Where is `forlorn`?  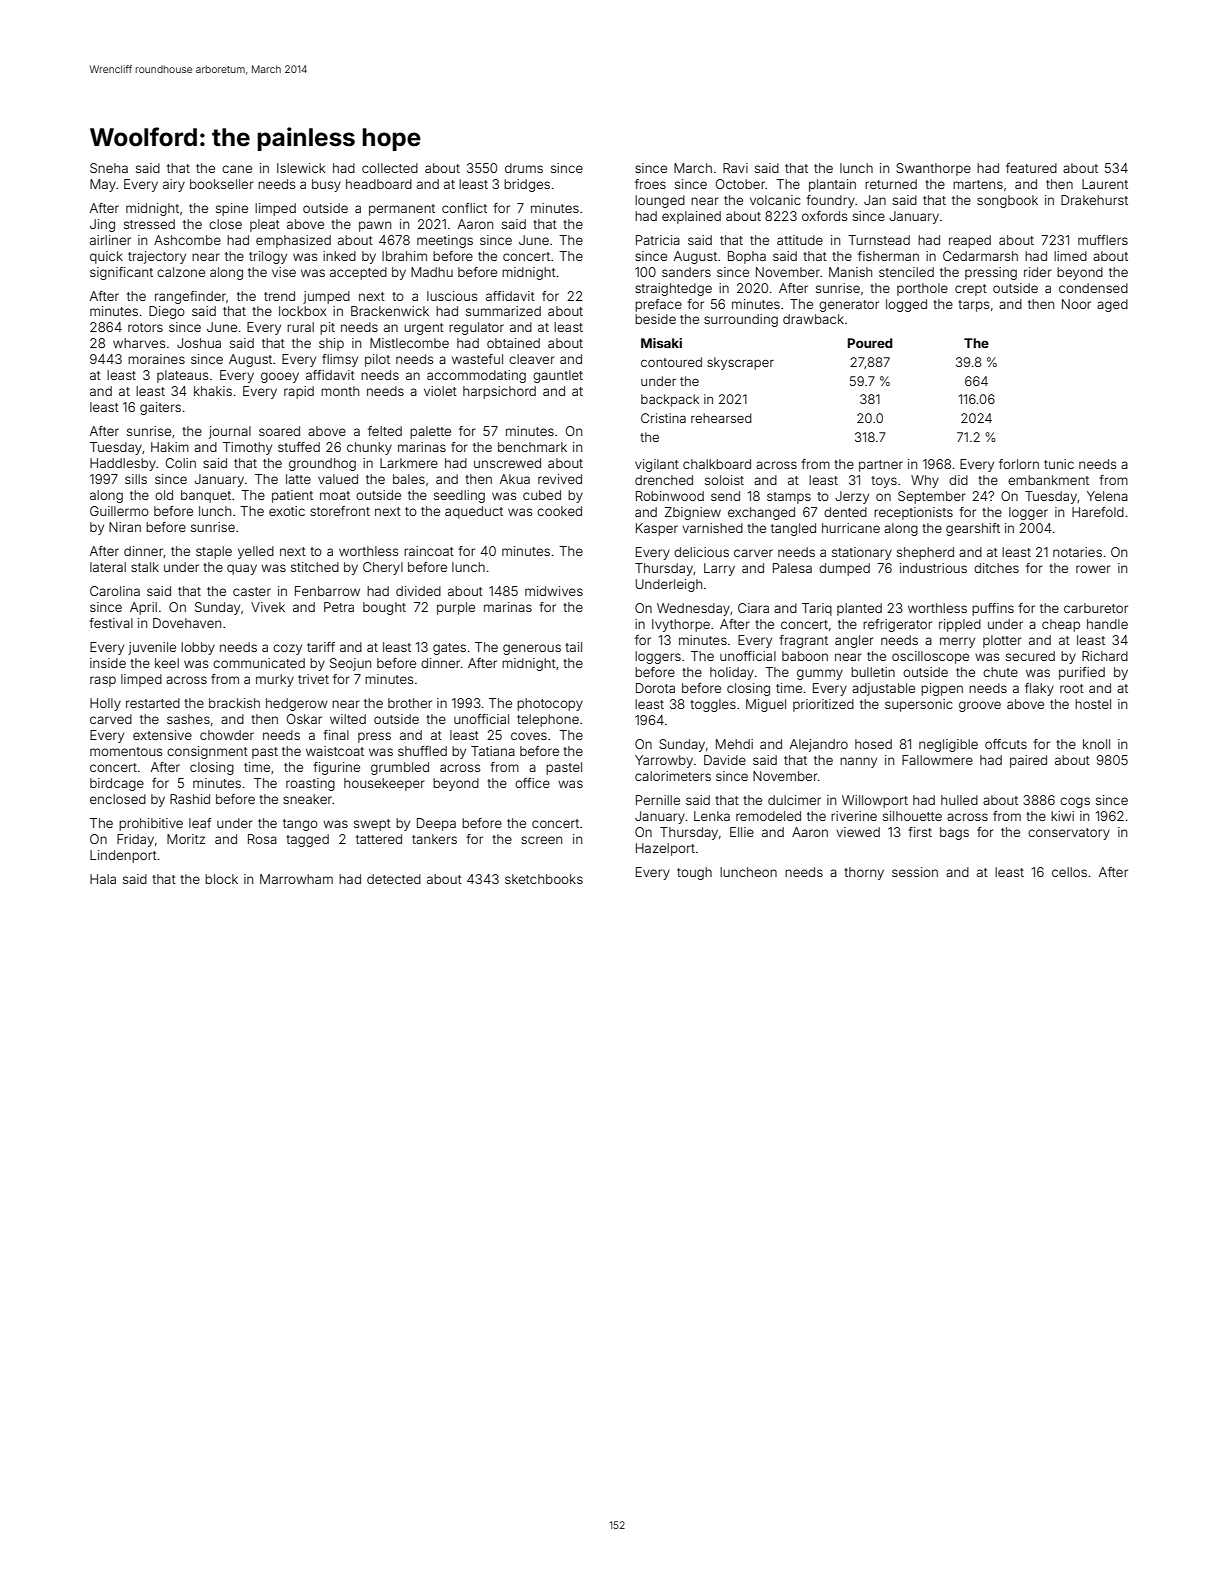 forlorn is located at coordinates (1019, 464).
